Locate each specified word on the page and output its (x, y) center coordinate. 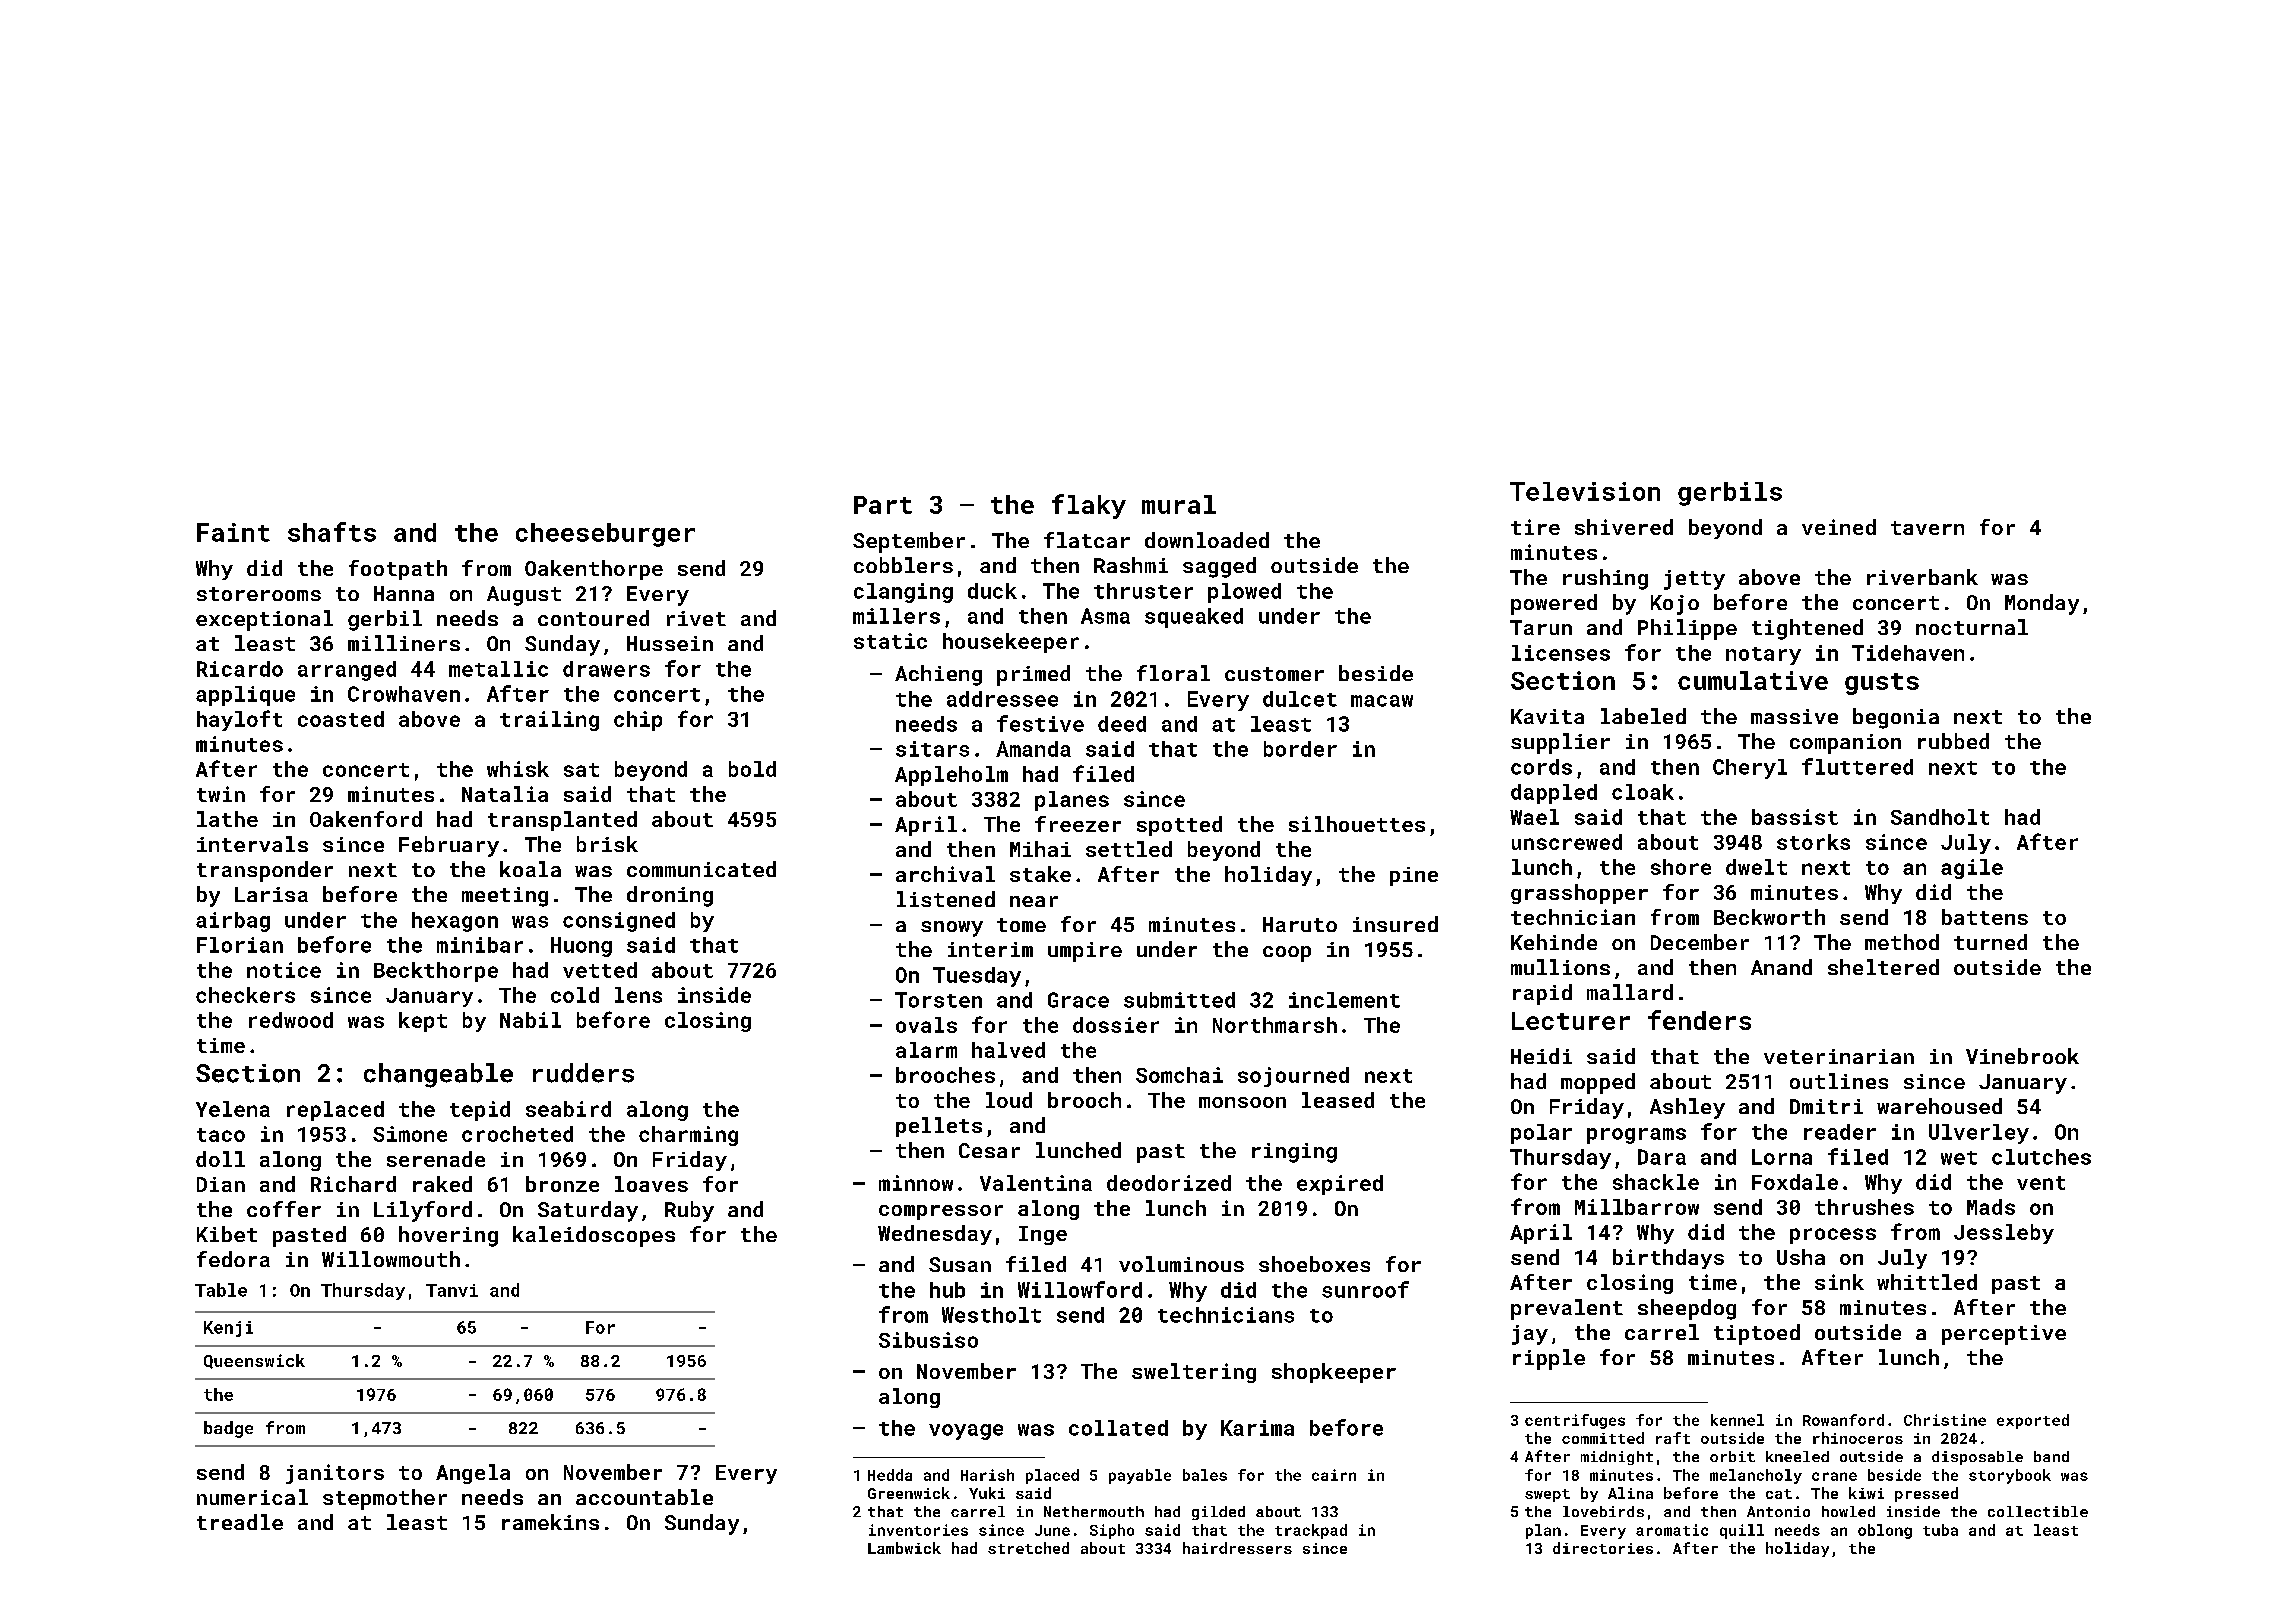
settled (1129, 849)
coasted (341, 719)
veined (1839, 527)
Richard (353, 1184)
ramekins (550, 1522)
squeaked (1194, 618)
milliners (404, 643)
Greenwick (909, 1493)
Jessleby (2004, 1234)
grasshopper (1579, 894)
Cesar (989, 1150)
